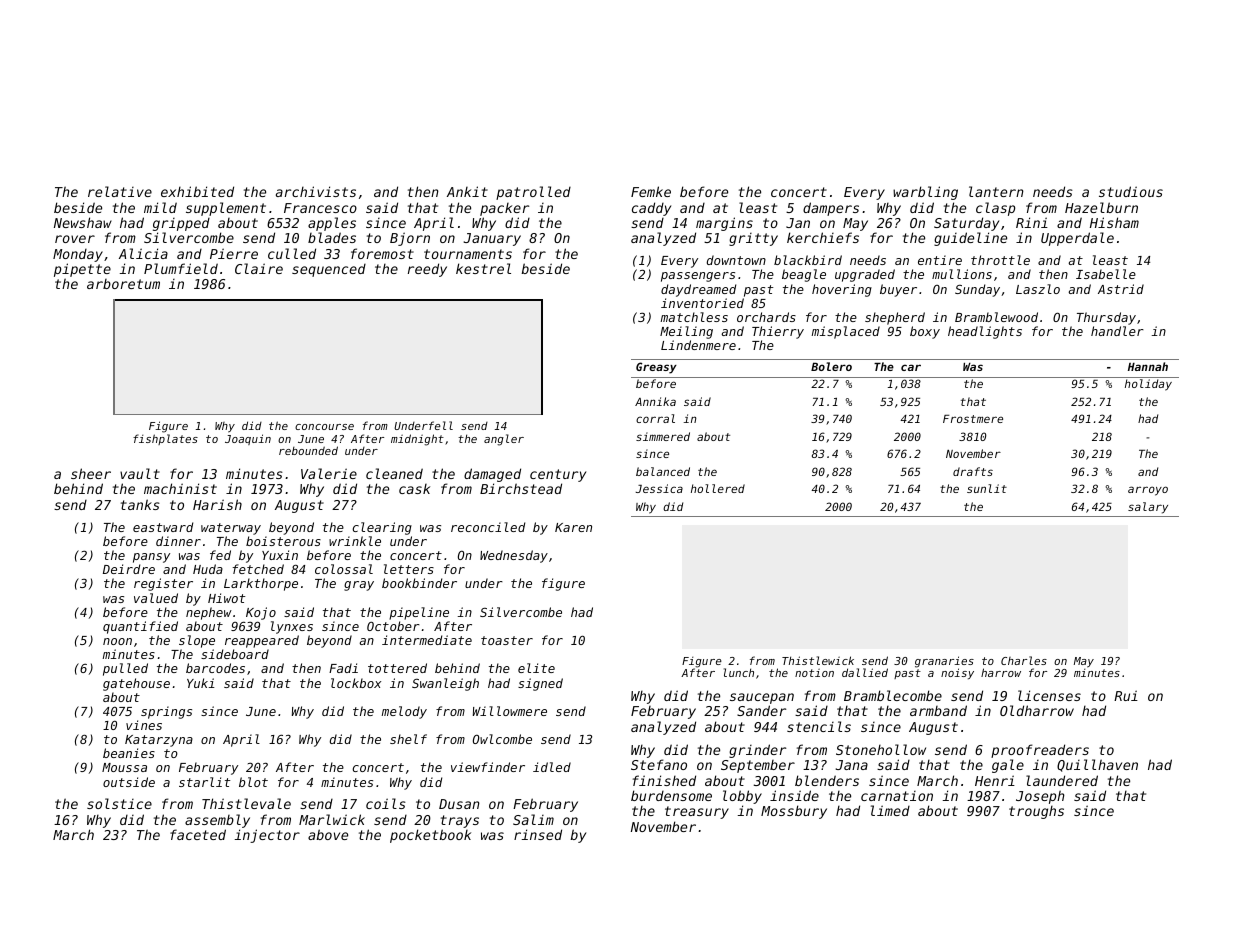 This screenshot has height=952, width=1233. What do you see at coordinates (181, 224) in the screenshot?
I see `gripped` at bounding box center [181, 224].
